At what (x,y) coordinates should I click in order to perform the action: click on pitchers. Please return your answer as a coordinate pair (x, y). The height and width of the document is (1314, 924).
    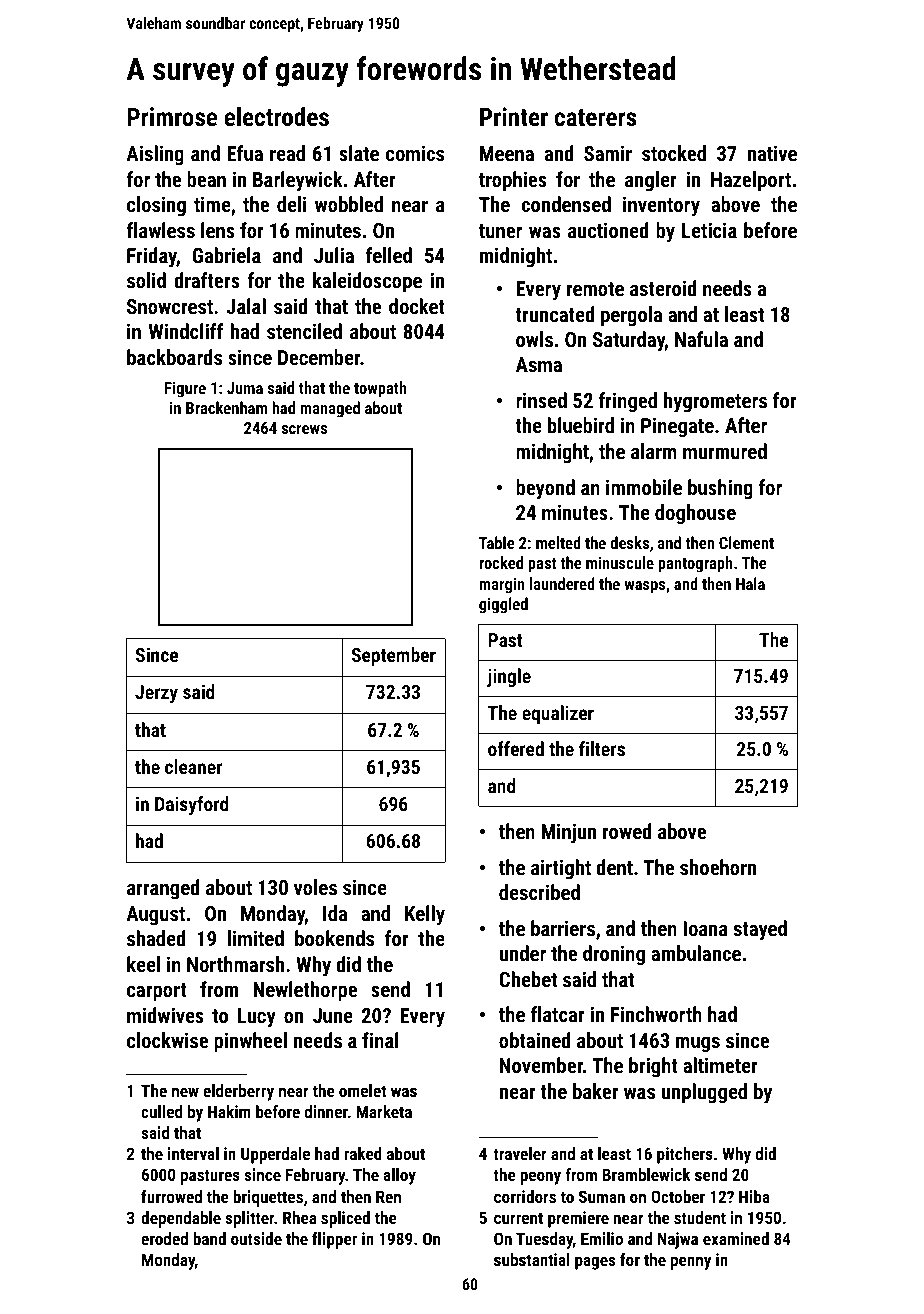
    Looking at the image, I should click on (685, 1155).
